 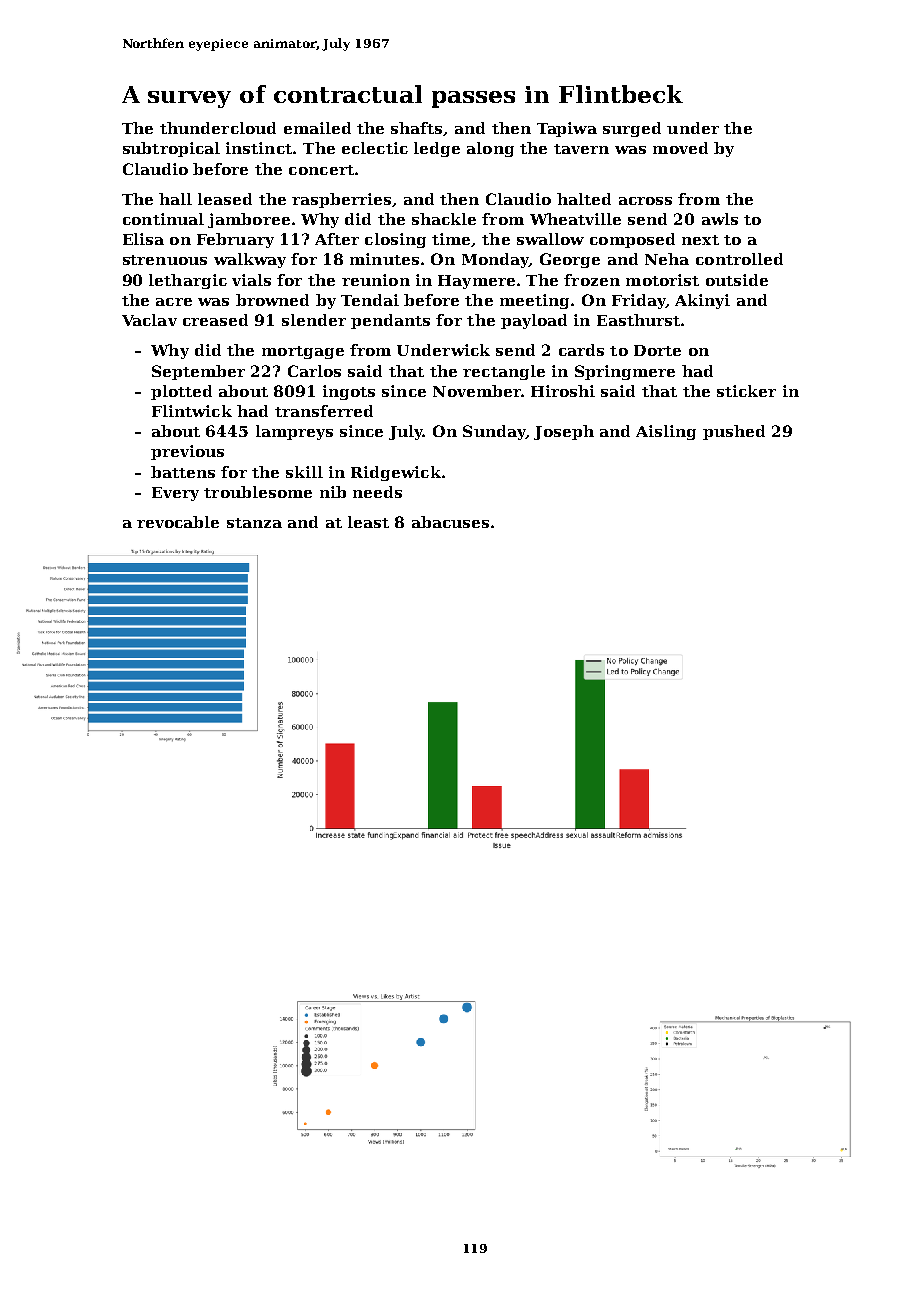 What do you see at coordinates (175, 199) in the screenshot?
I see `hall` at bounding box center [175, 199].
